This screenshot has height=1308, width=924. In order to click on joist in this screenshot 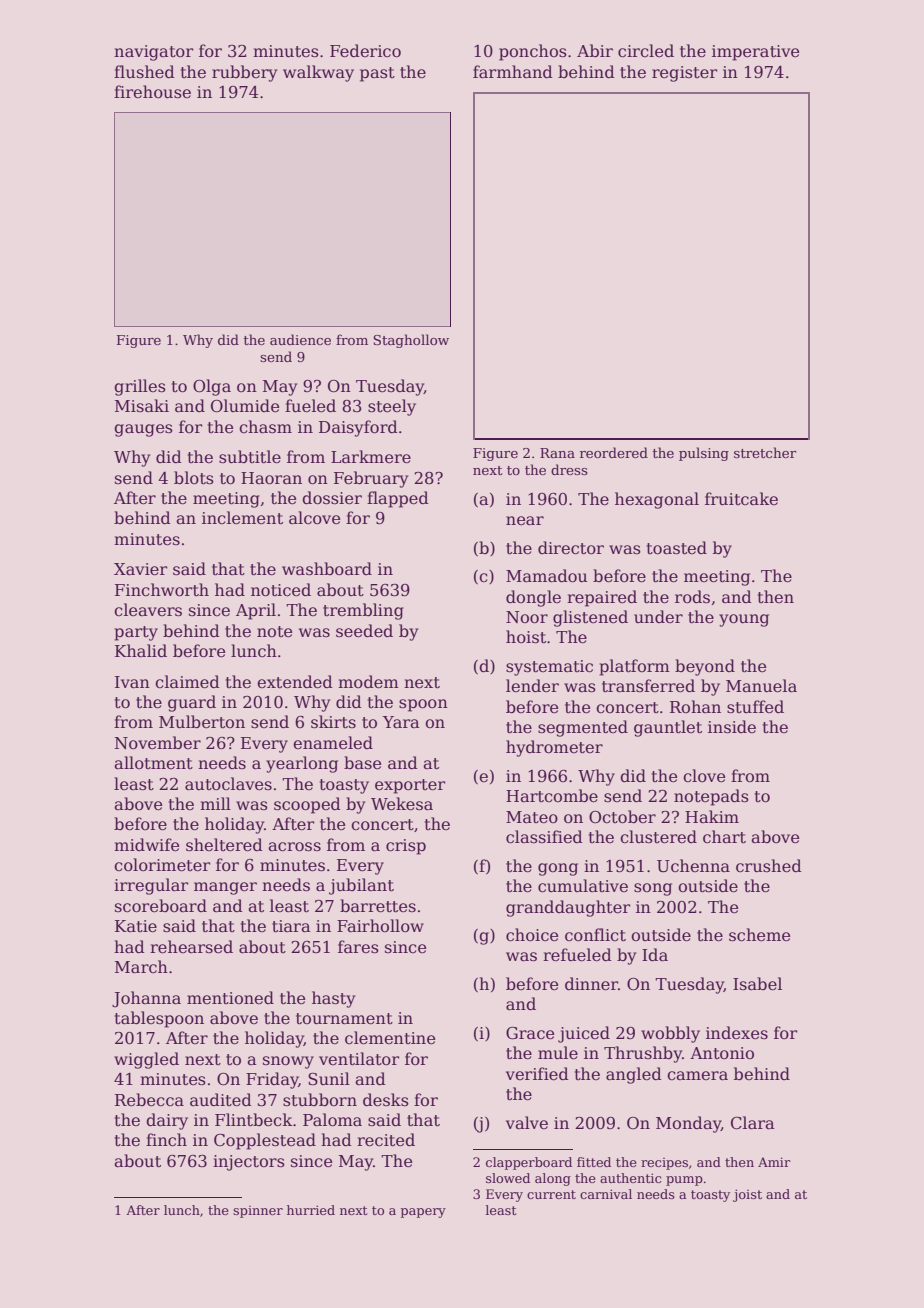, I will do `click(747, 1195)`.
